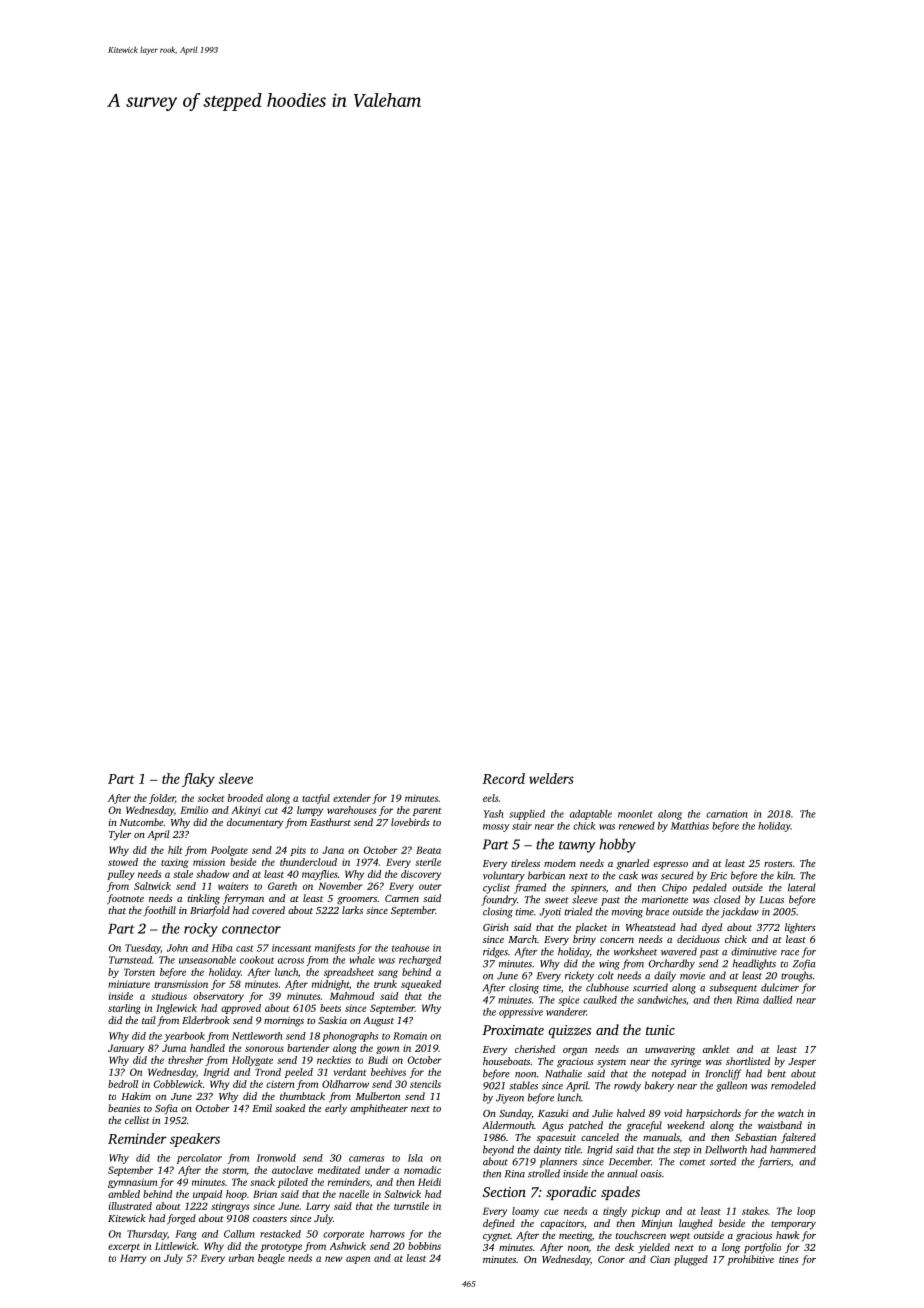  I want to click on tunic, so click(660, 1030).
